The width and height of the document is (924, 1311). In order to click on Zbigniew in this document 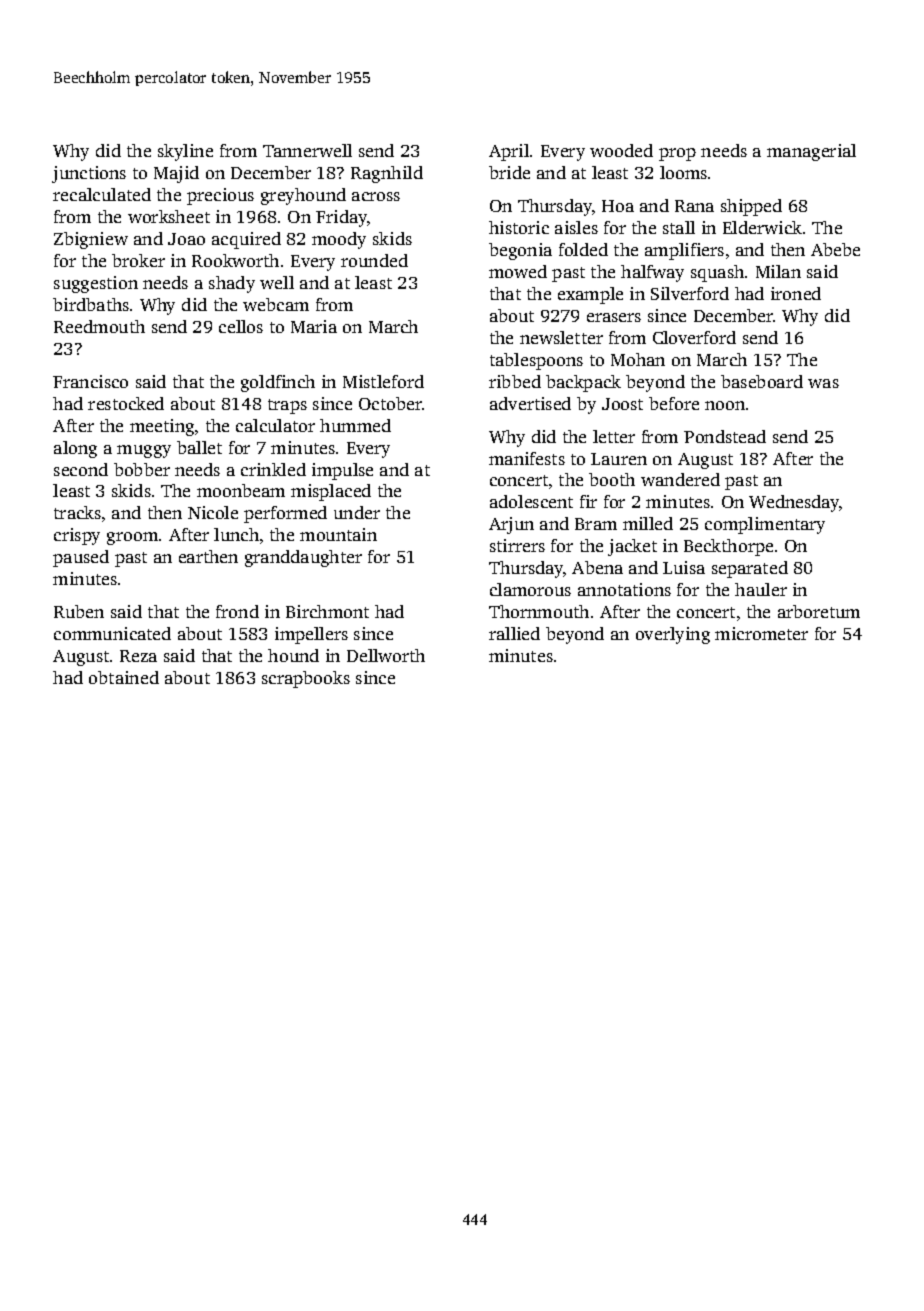, I will do `click(91, 240)`.
